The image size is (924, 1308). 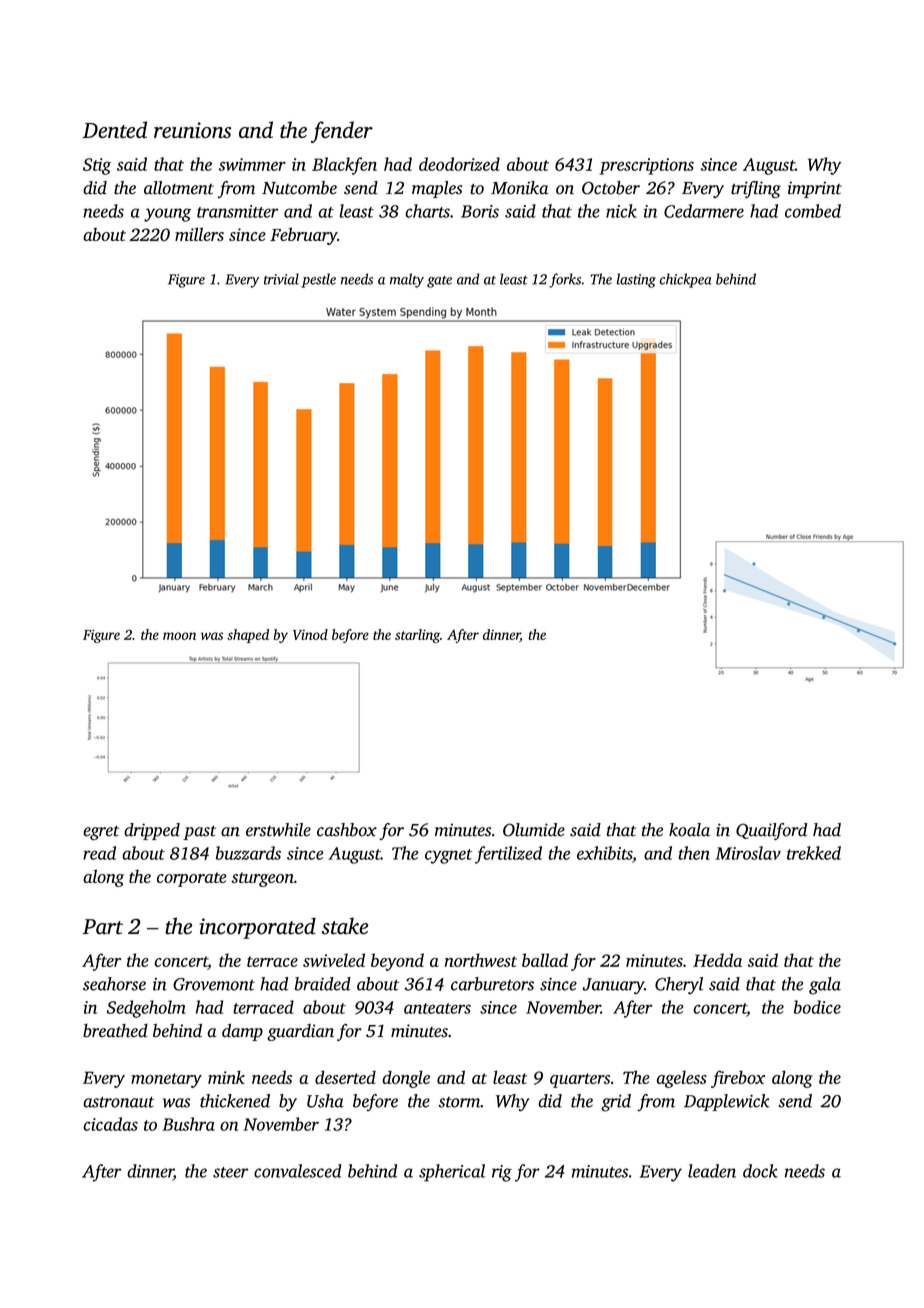 I want to click on steer, so click(x=230, y=1172).
